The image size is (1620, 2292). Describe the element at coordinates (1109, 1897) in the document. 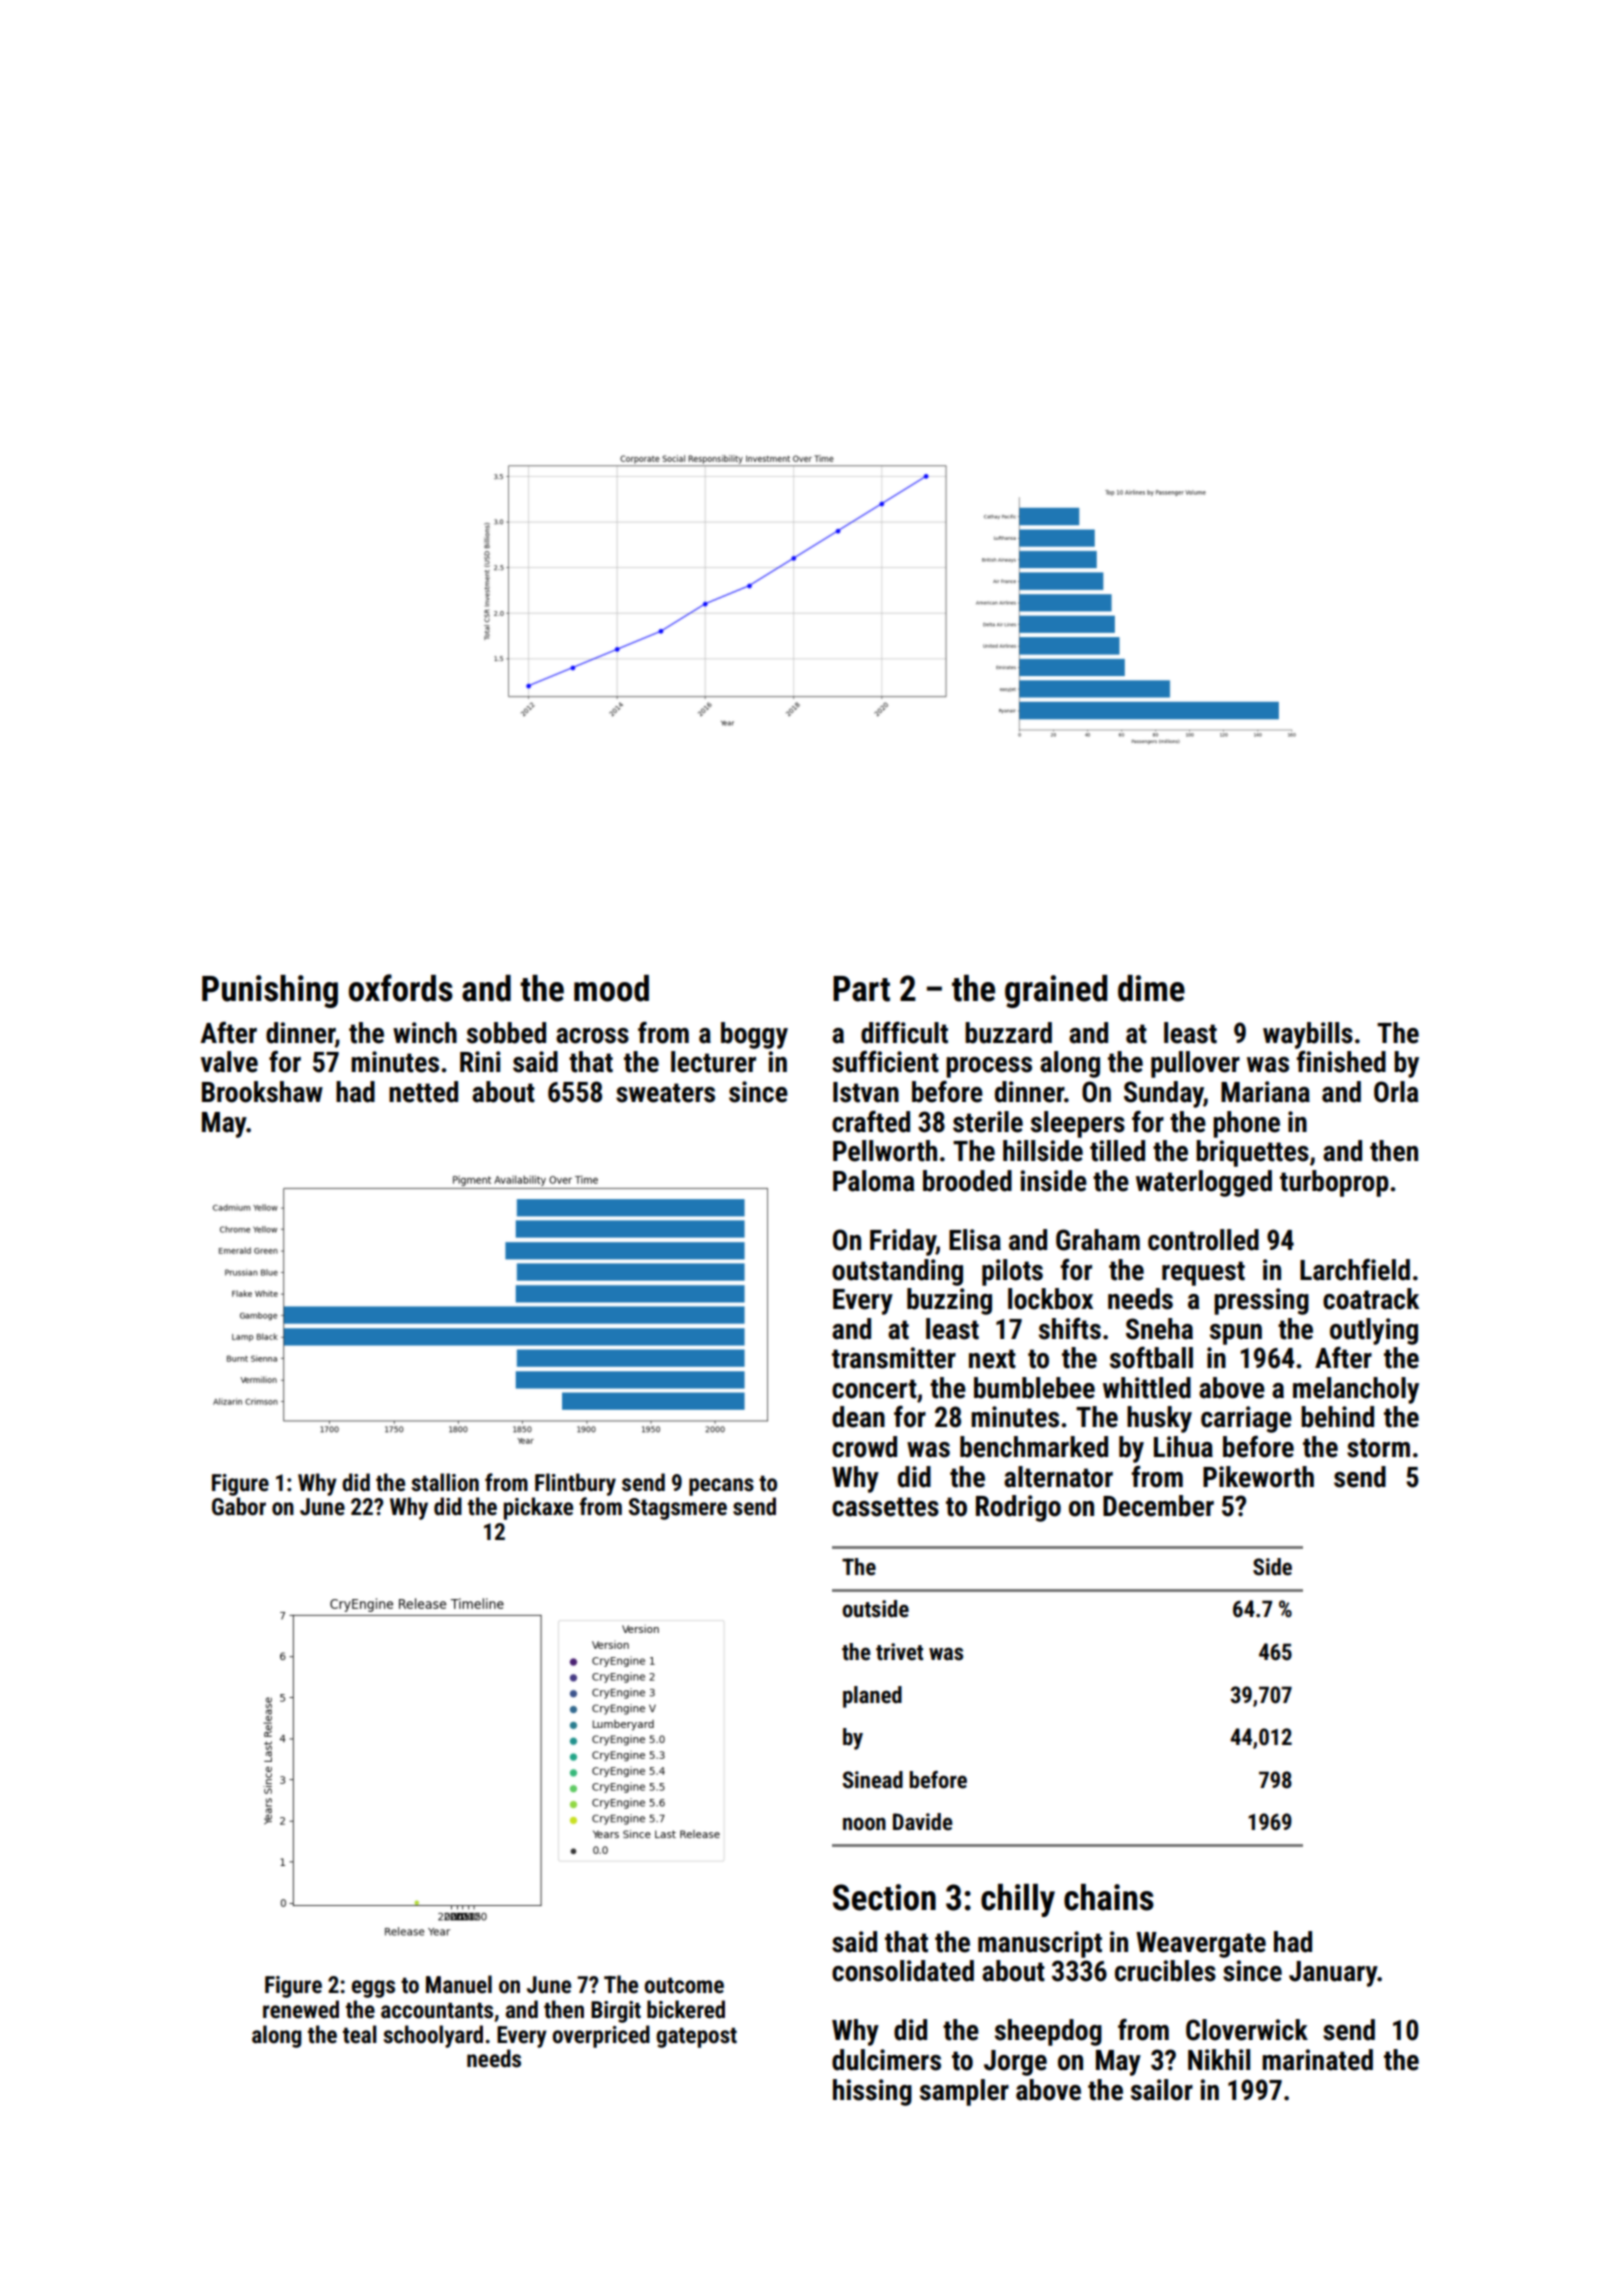

I see `chains` at that location.
